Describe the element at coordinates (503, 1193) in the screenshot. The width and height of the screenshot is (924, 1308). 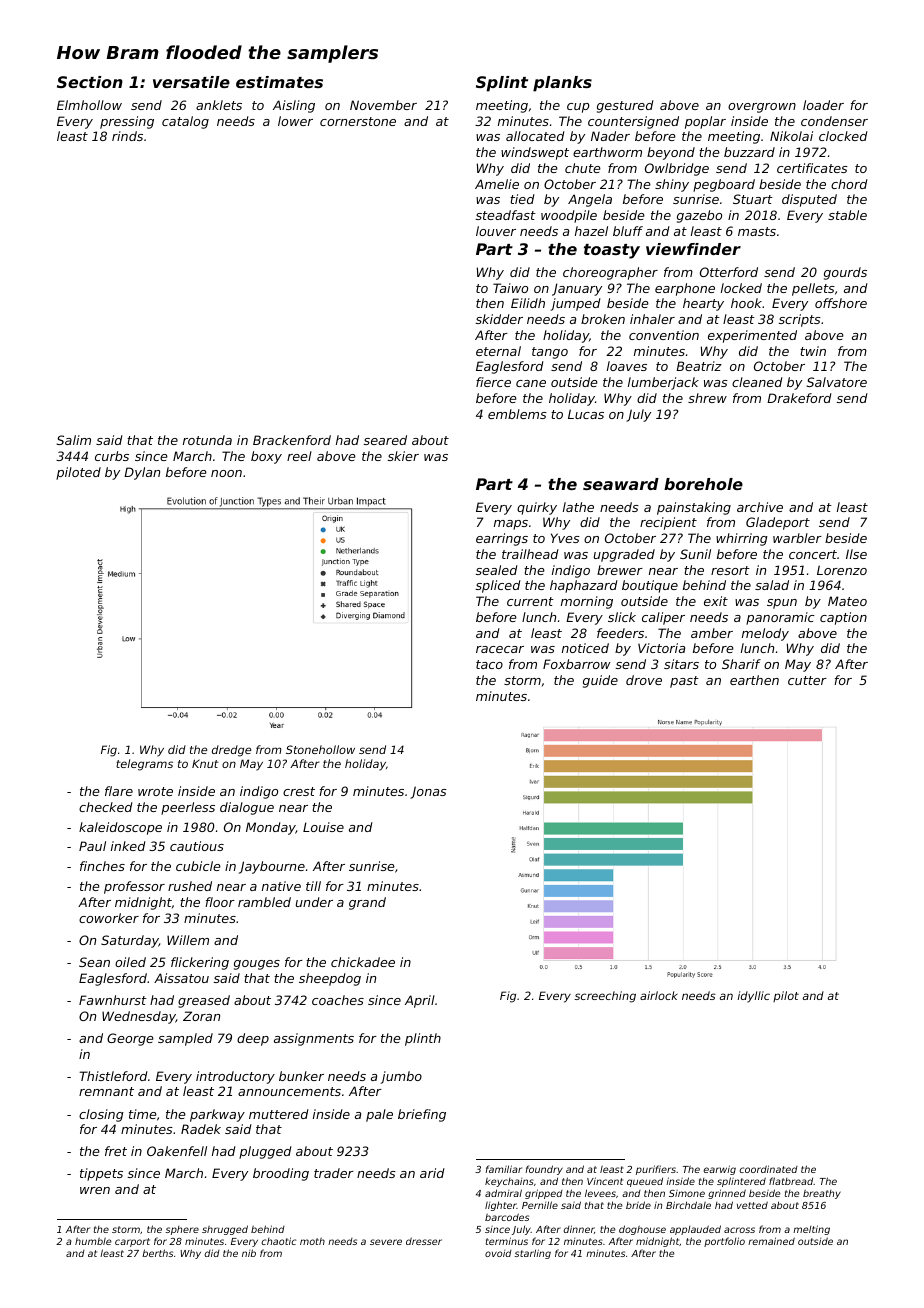
I see `admiral` at that location.
